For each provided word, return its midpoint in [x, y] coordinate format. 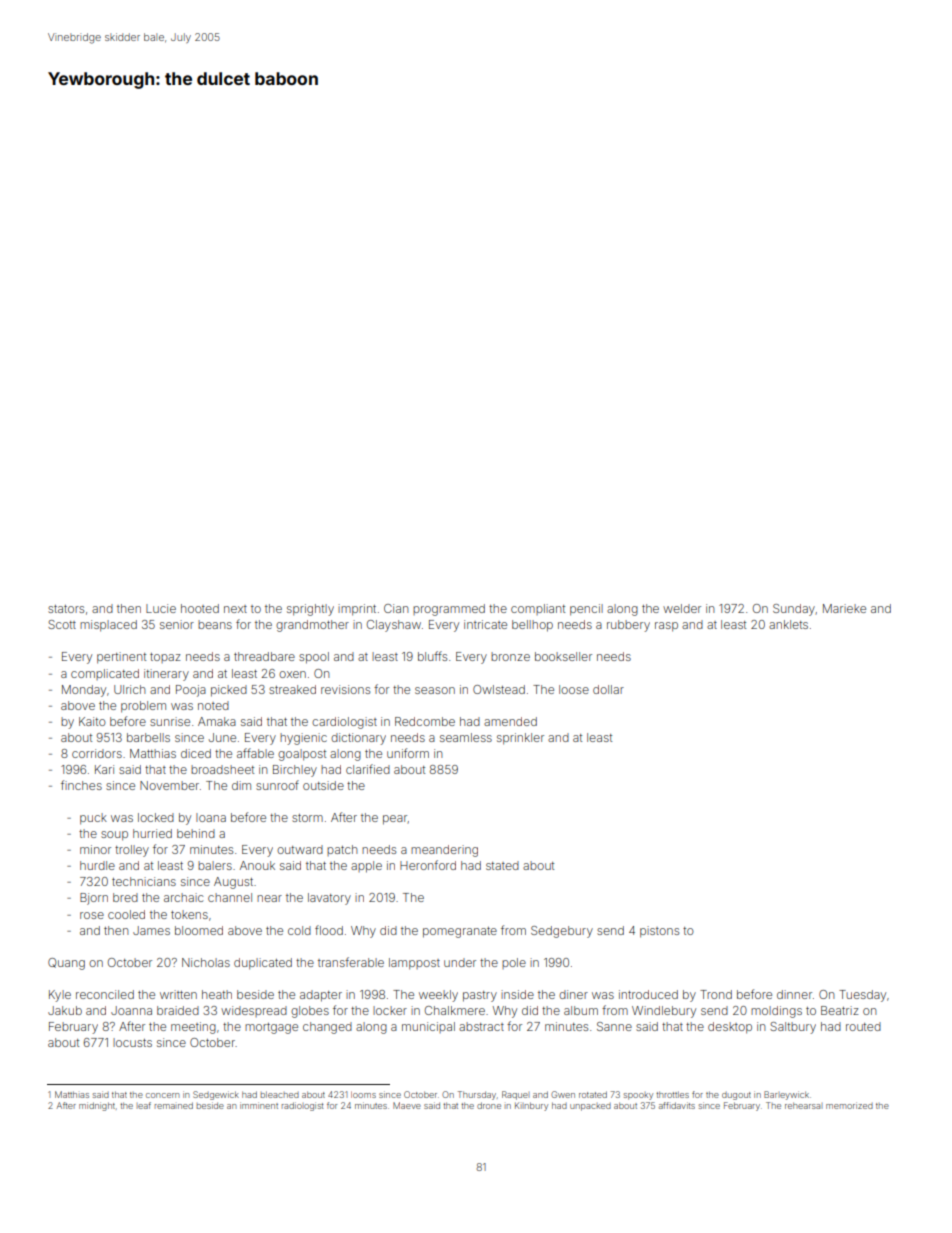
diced [196, 753]
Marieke [844, 608]
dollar [608, 689]
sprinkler [520, 739]
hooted [200, 608]
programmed [449, 610]
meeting [193, 1028]
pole [514, 963]
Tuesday [862, 996]
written [178, 994]
